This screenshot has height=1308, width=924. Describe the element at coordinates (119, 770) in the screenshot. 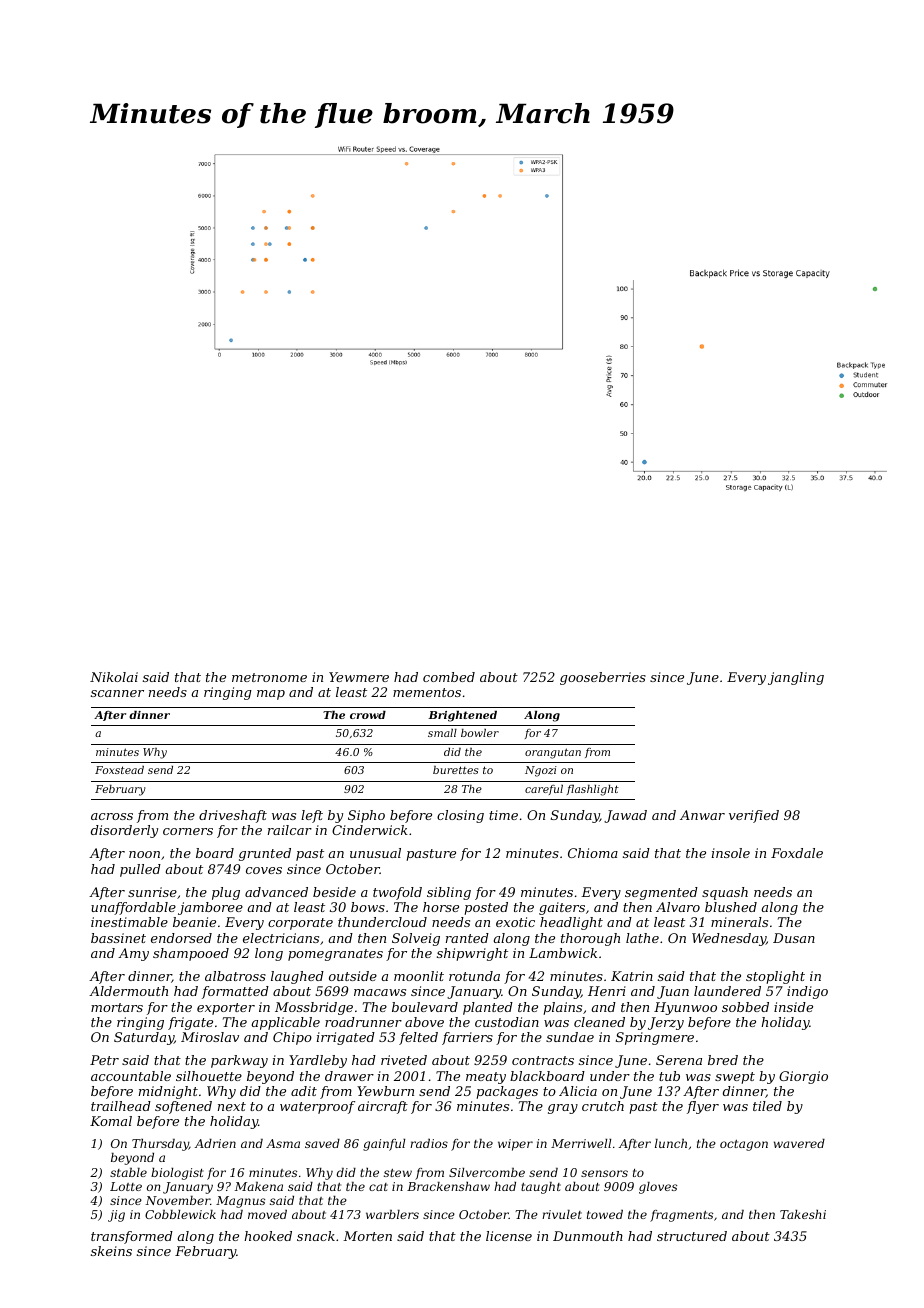

I see `Foxstead` at that location.
